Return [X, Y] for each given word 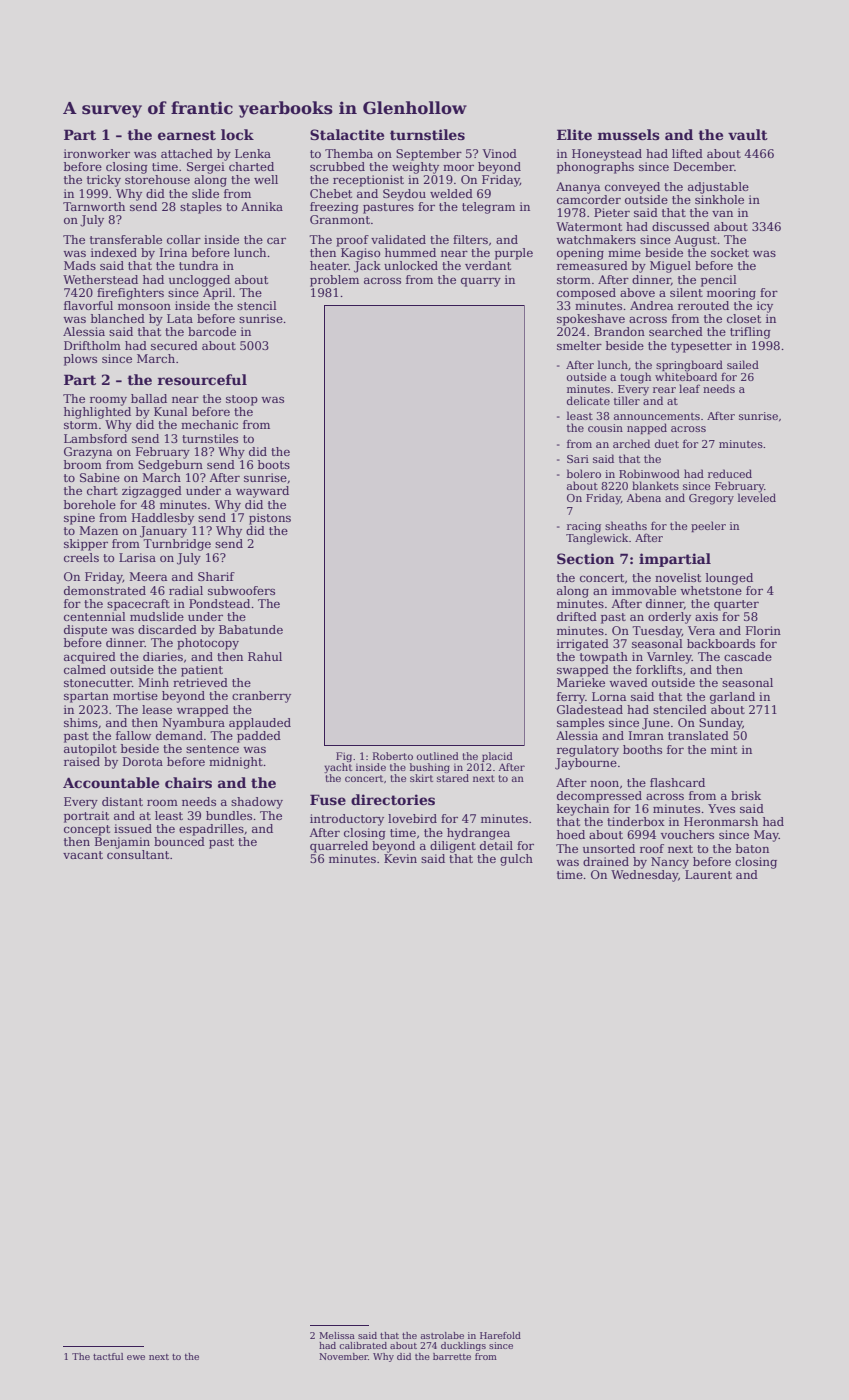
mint [724, 749]
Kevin [400, 858]
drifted [577, 616]
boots [274, 464]
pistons [270, 519]
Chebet [331, 193]
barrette [452, 1356]
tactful [108, 1356]
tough [635, 378]
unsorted [609, 848]
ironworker [97, 153]
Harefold [500, 1335]
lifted [687, 153]
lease [157, 709]
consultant [138, 854]
